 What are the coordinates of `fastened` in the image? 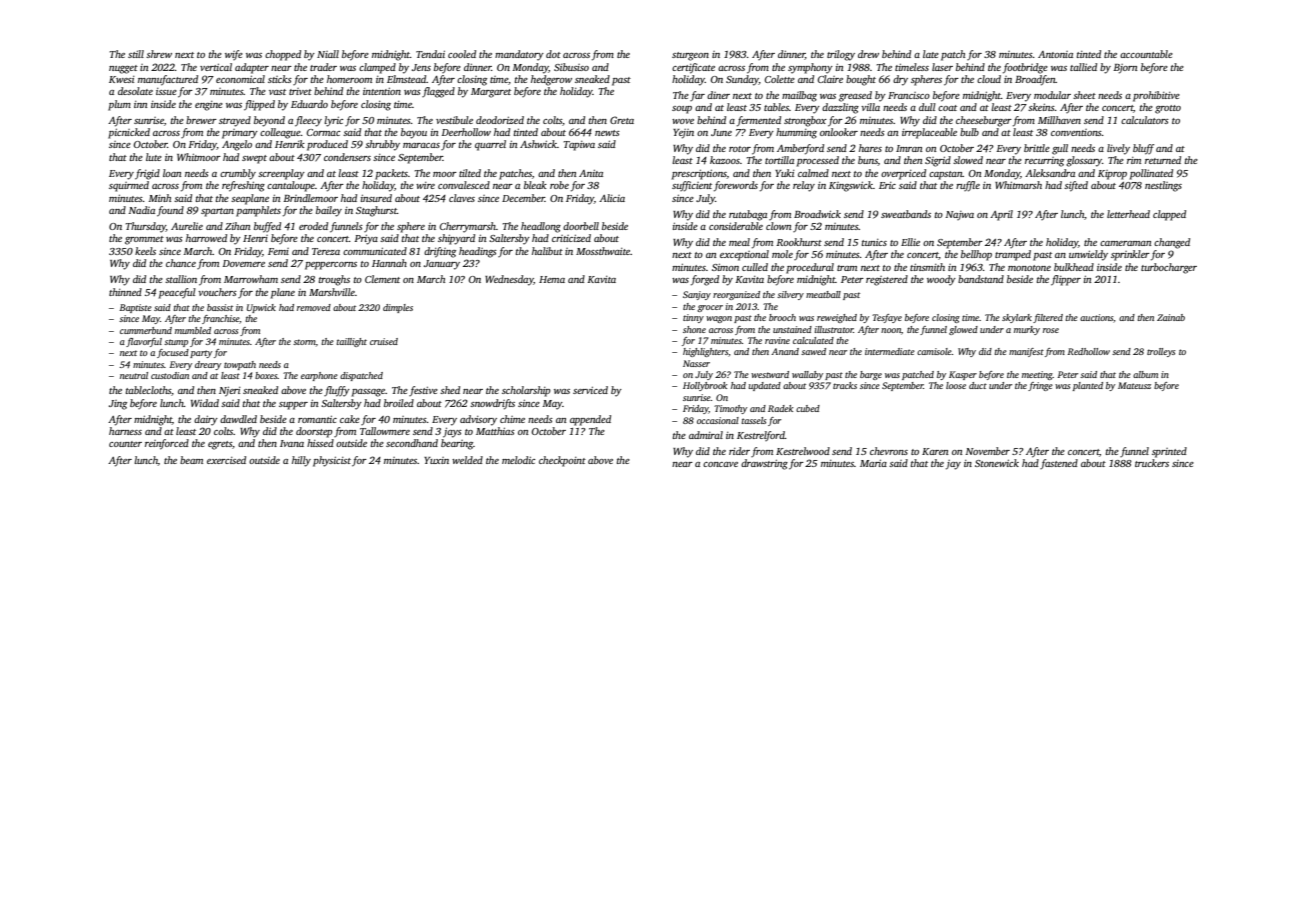 It's located at (1059, 464).
